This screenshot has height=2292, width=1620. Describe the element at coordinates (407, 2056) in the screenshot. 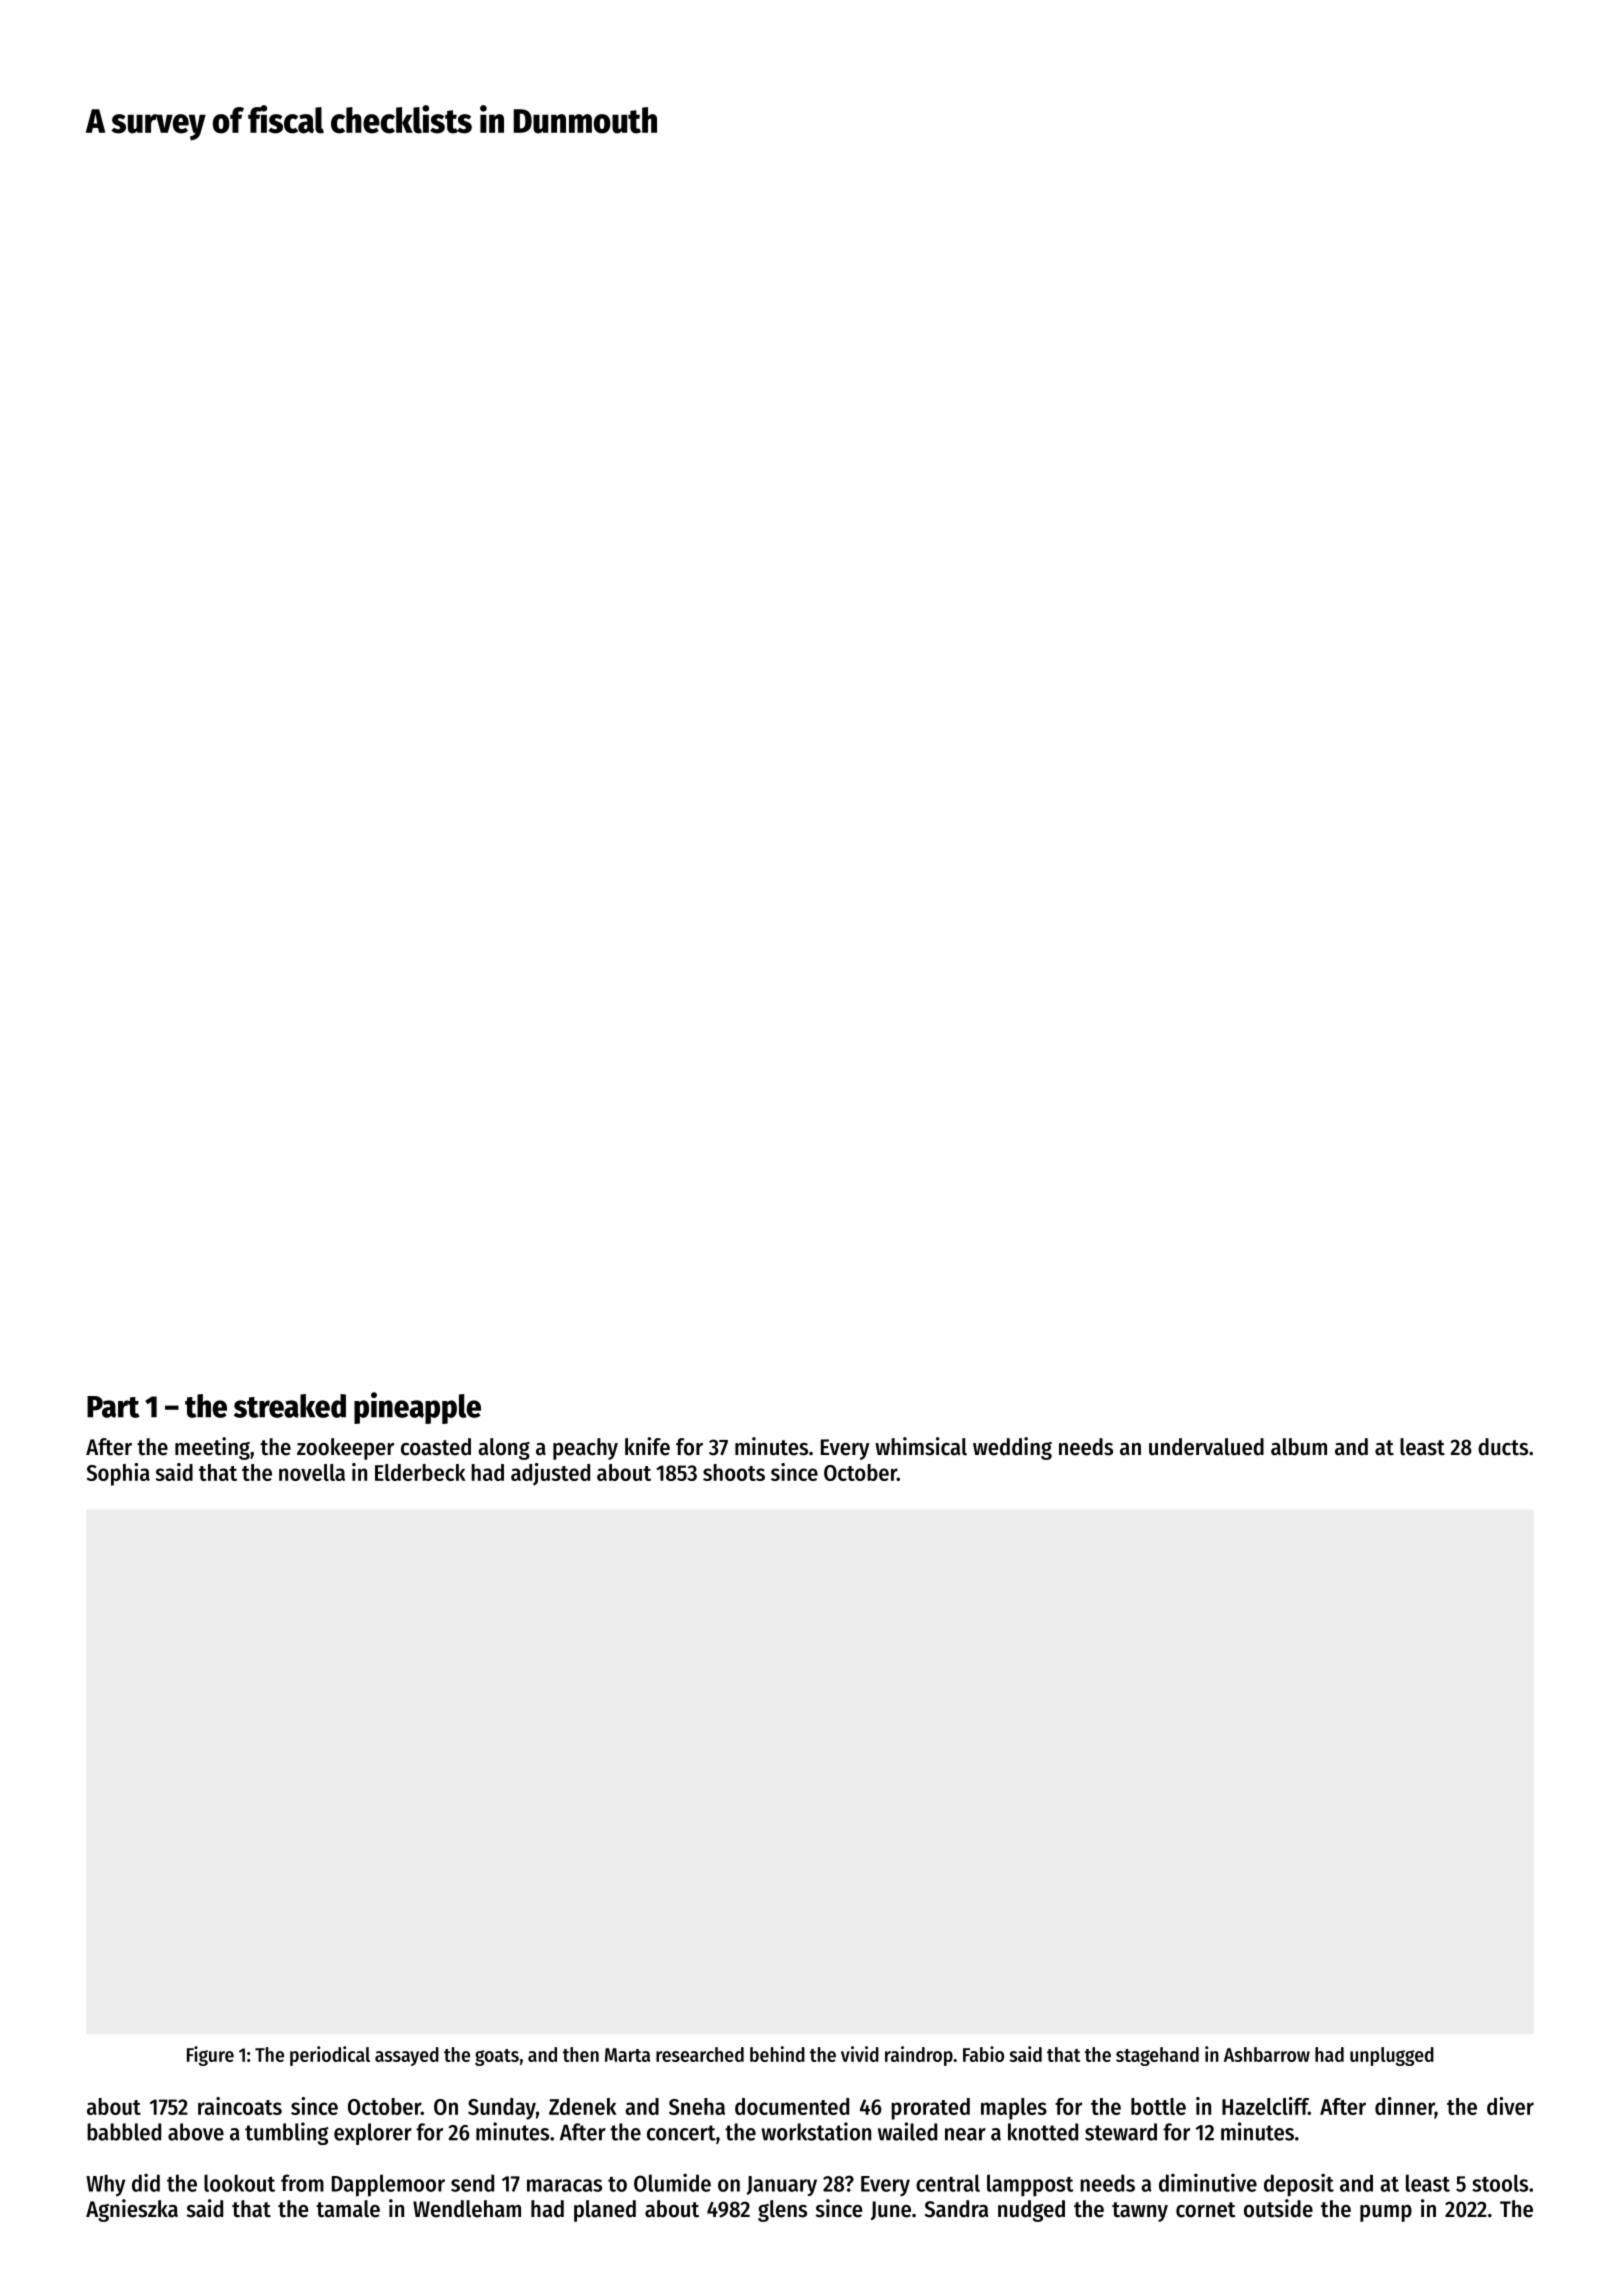

I see `assayed` at that location.
